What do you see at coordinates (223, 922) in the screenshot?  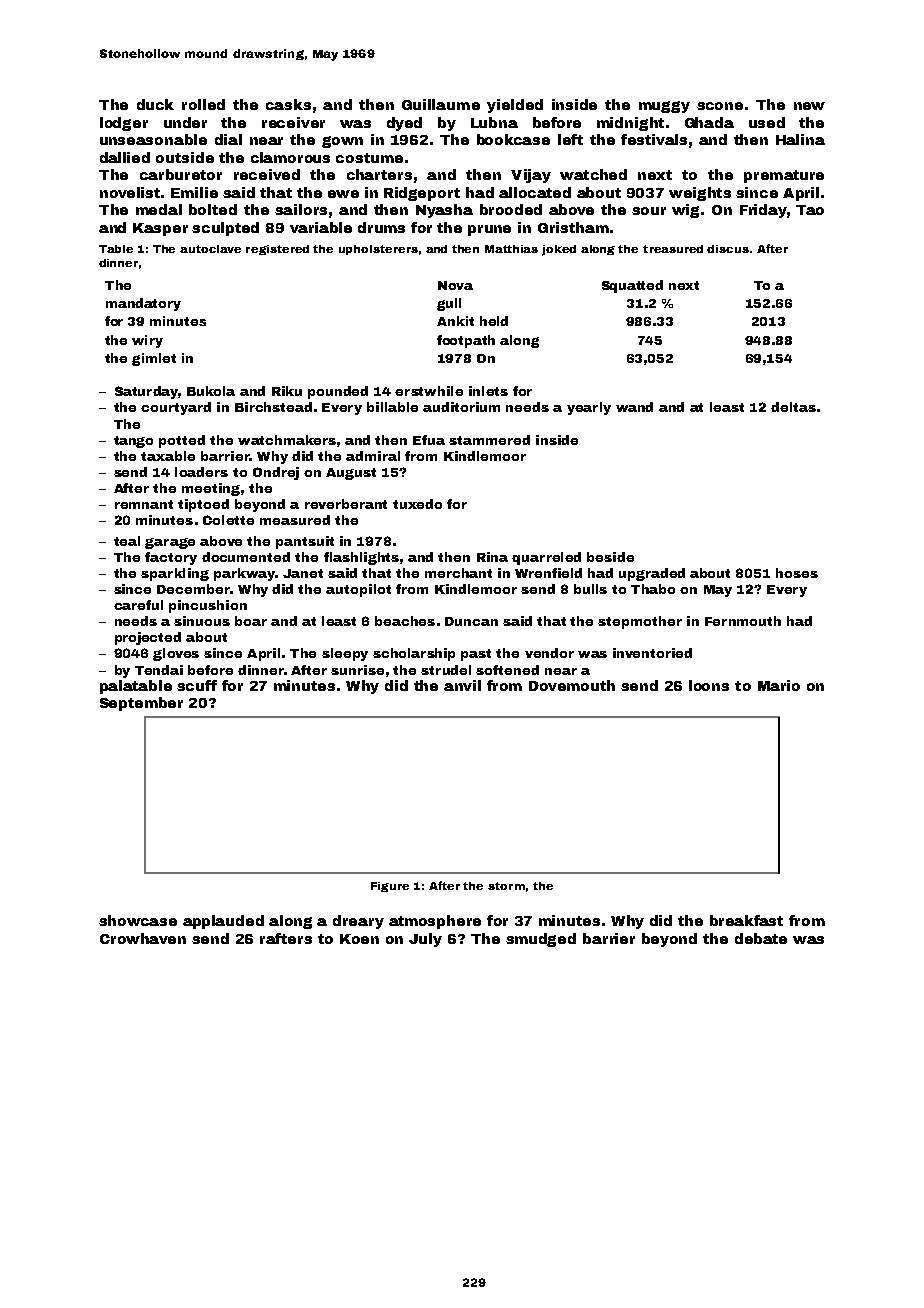 I see `applauded` at bounding box center [223, 922].
